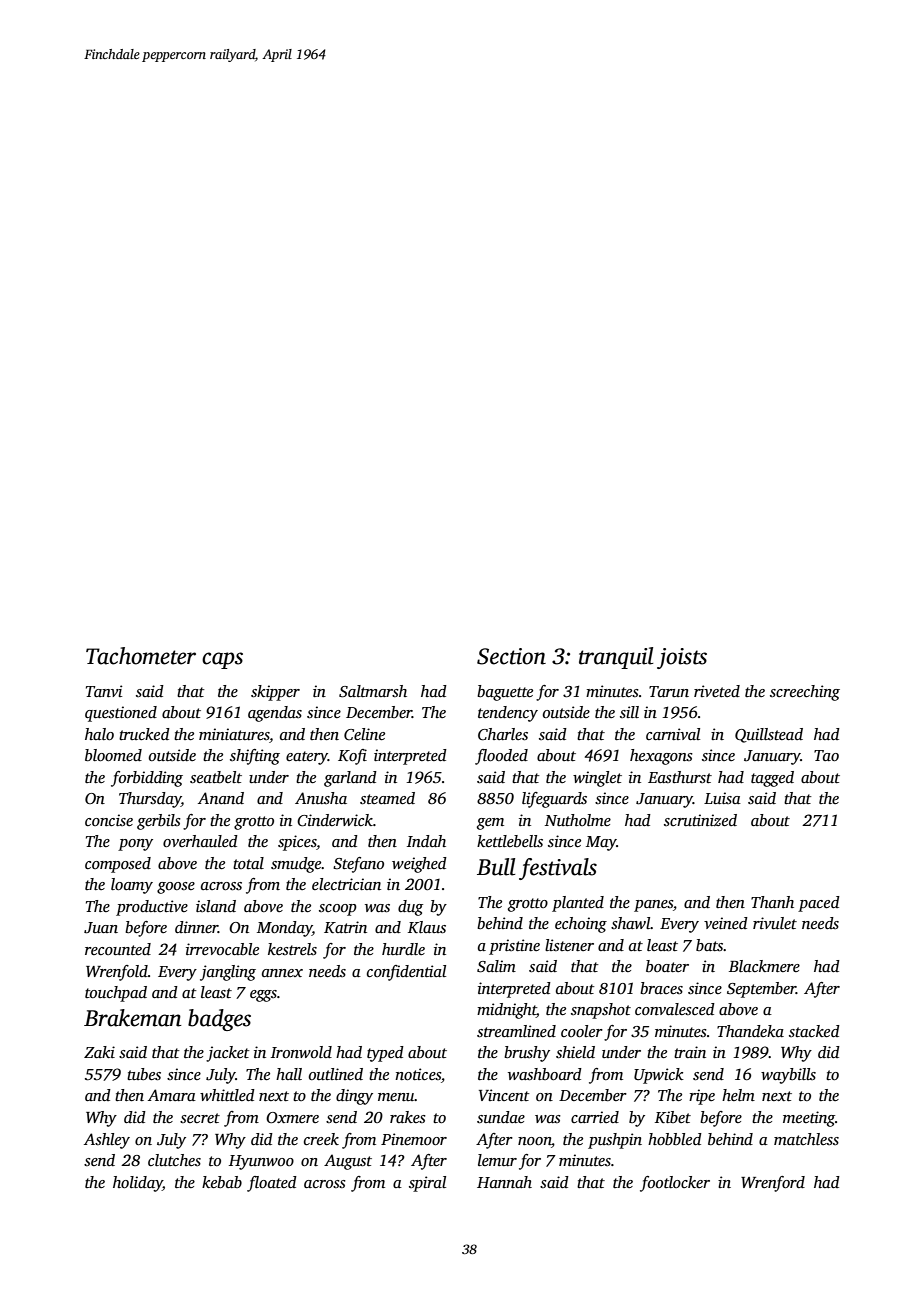 Image resolution: width=924 pixels, height=1308 pixels. What do you see at coordinates (764, 966) in the page?
I see `Blackmere` at bounding box center [764, 966].
